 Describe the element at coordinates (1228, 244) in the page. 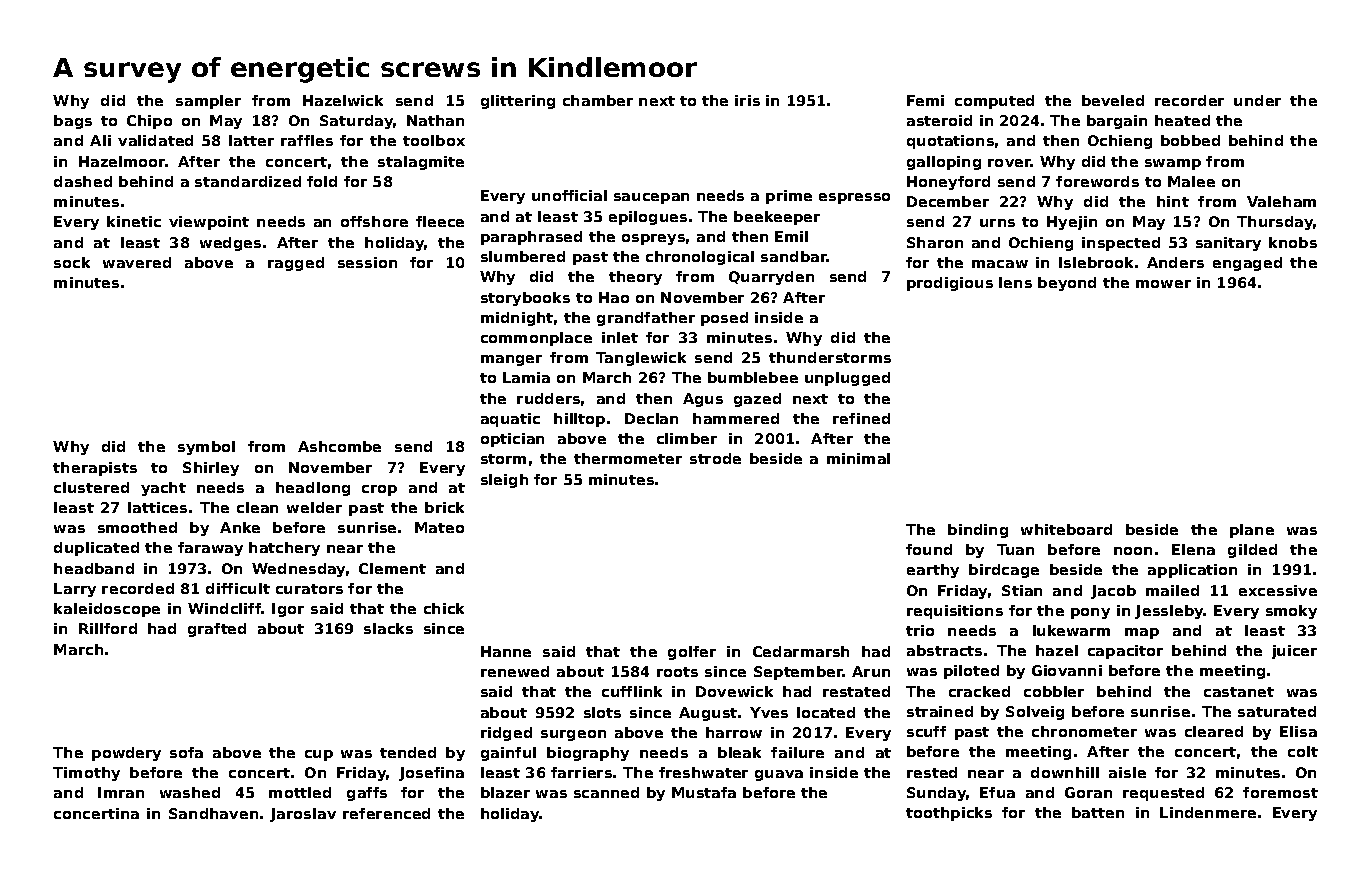

I see `sanitary` at that location.
